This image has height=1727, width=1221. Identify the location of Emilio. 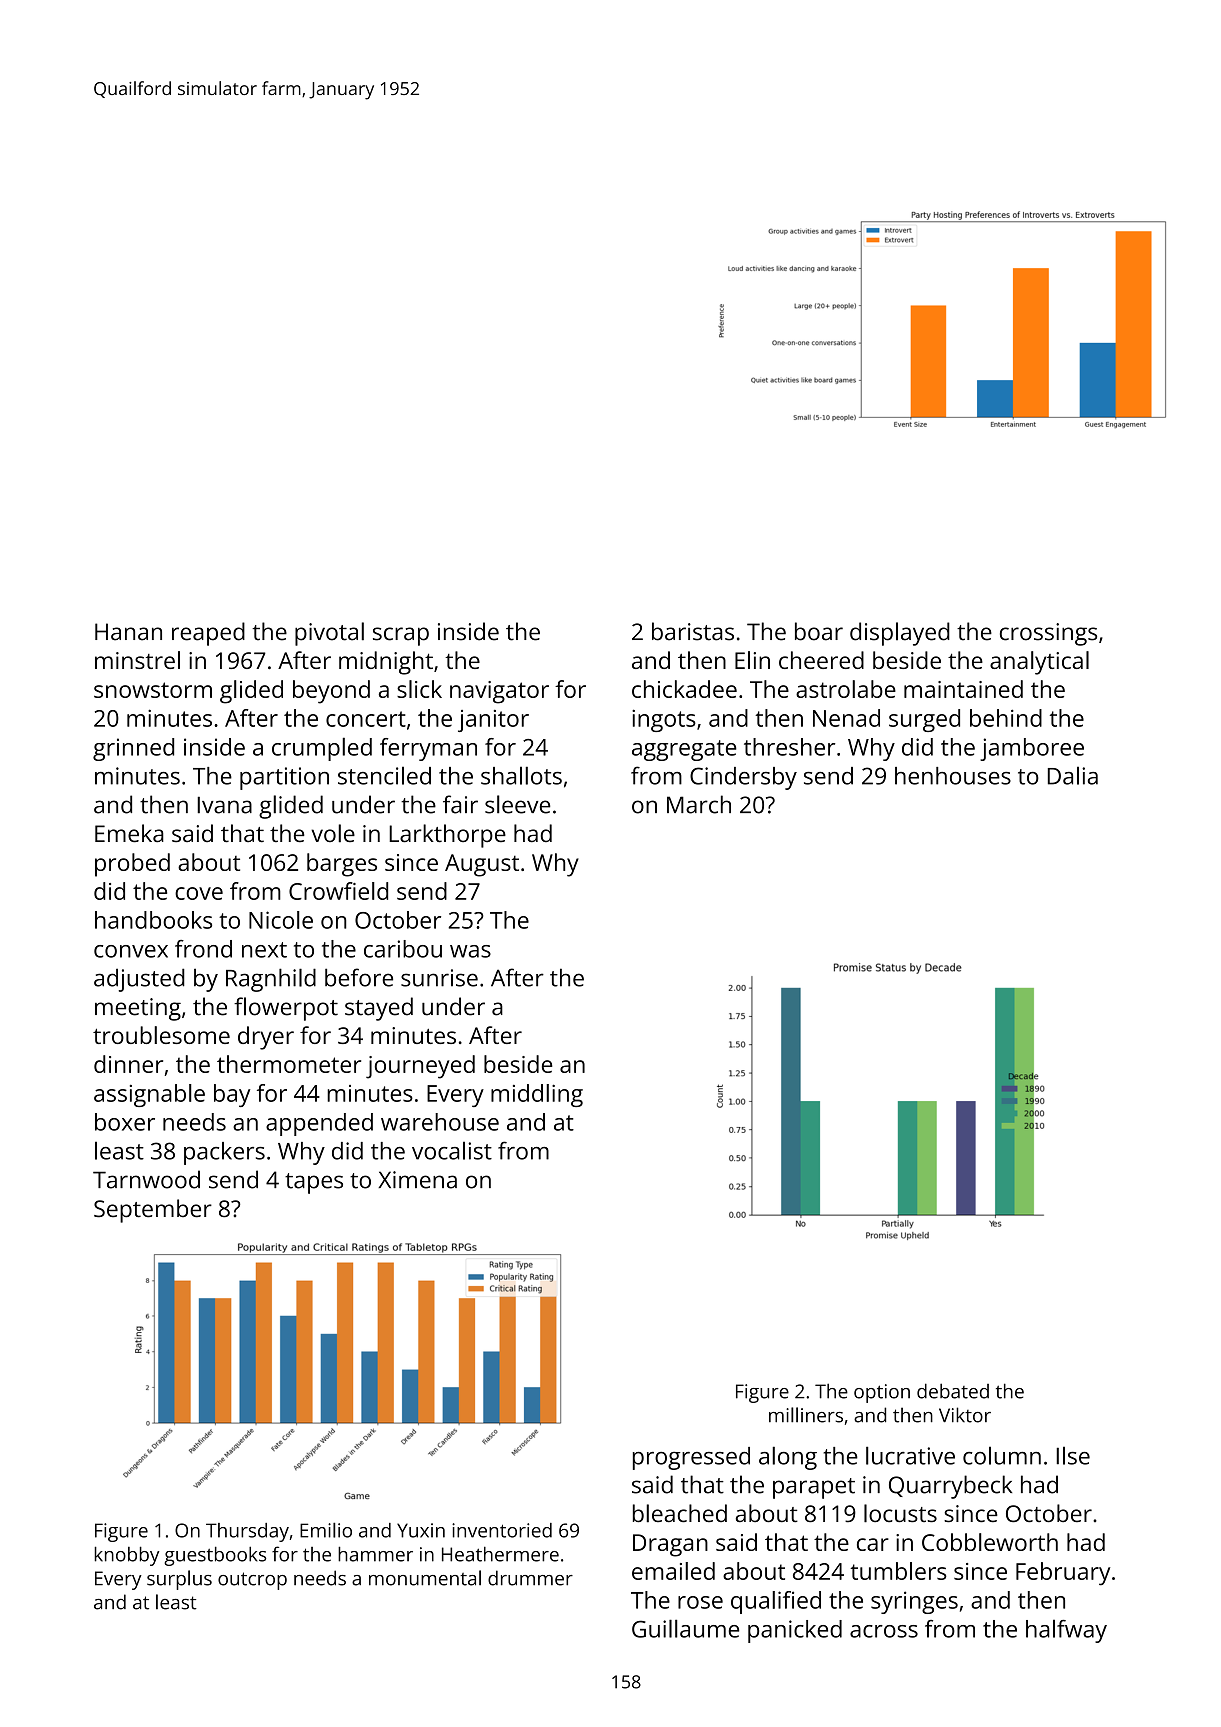
(326, 1530).
